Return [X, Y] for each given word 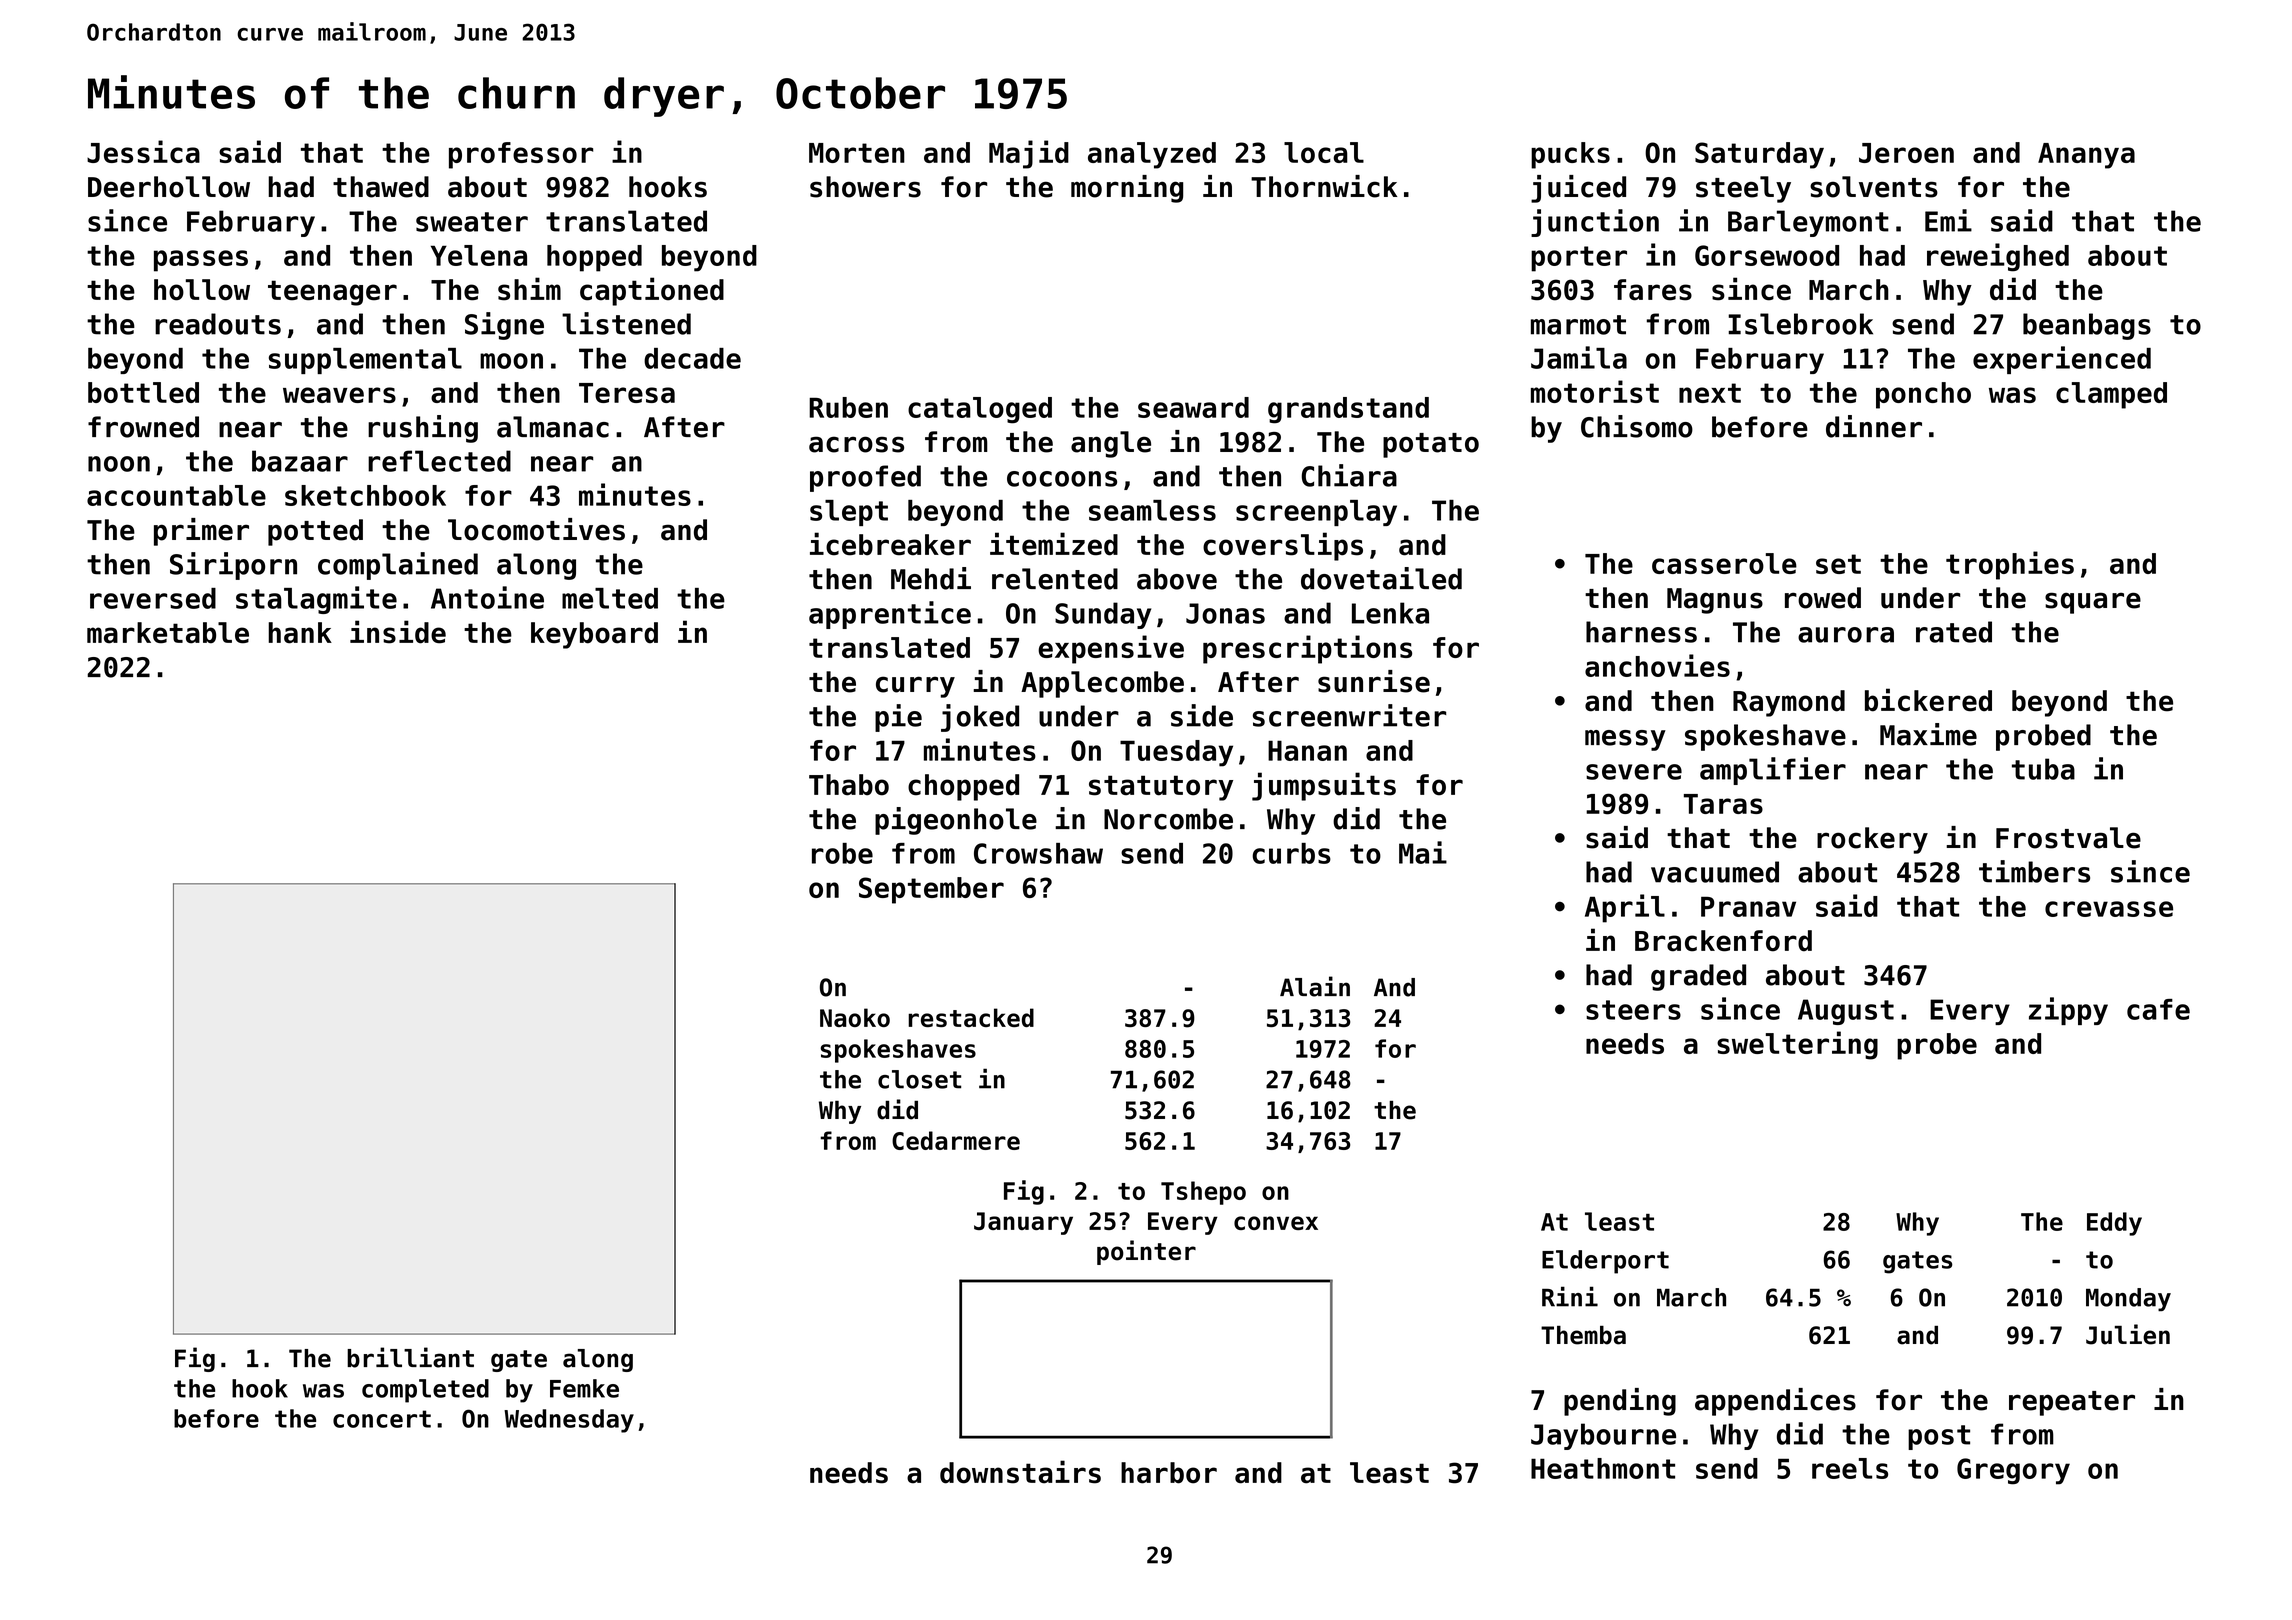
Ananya [2086, 156]
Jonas [1225, 613]
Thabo [849, 785]
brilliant [410, 1357]
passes [201, 261]
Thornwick [1324, 186]
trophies [2010, 565]
